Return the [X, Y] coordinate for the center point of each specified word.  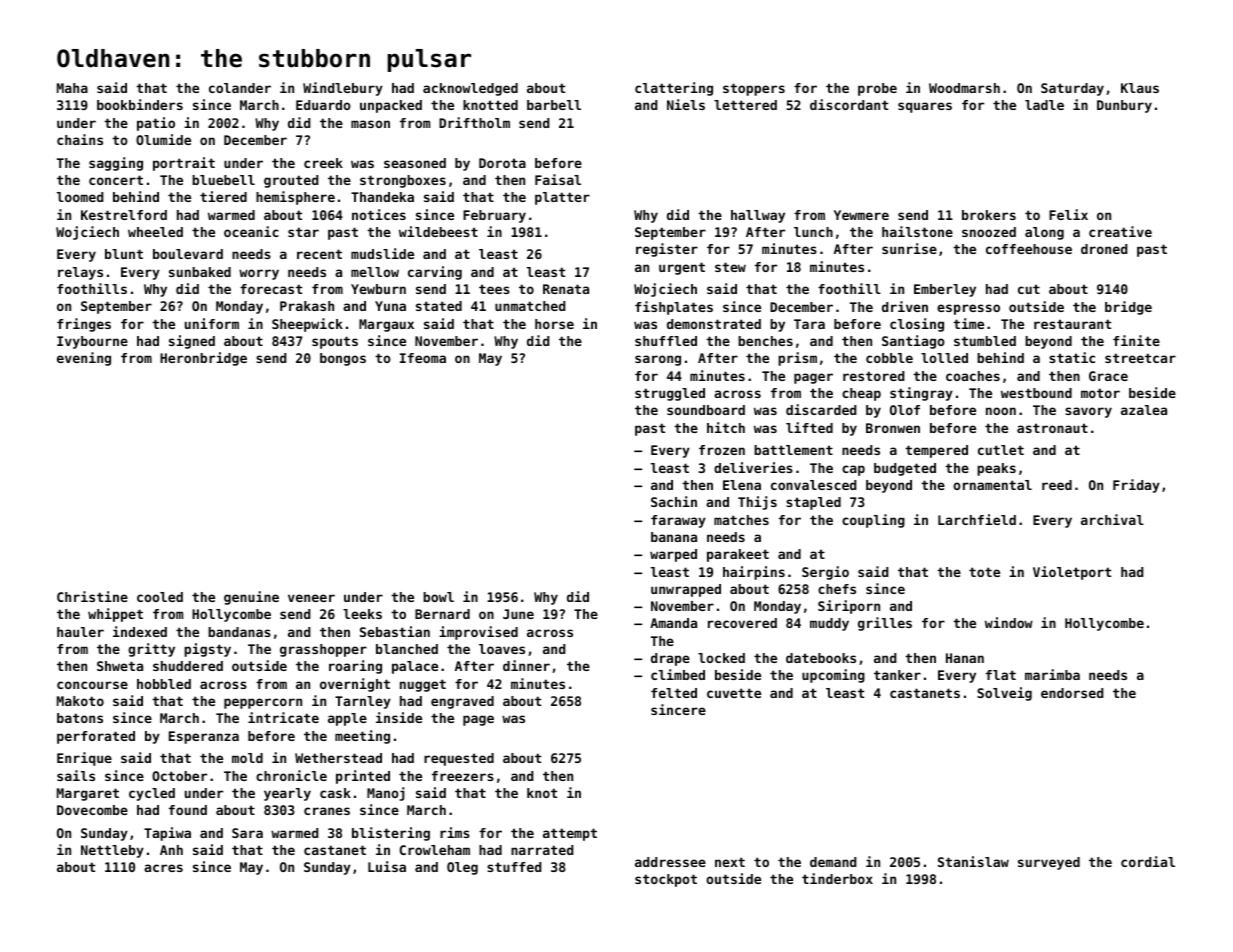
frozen [722, 450]
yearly [287, 794]
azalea [1144, 410]
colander [240, 88]
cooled [160, 597]
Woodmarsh [964, 88]
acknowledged [470, 89]
